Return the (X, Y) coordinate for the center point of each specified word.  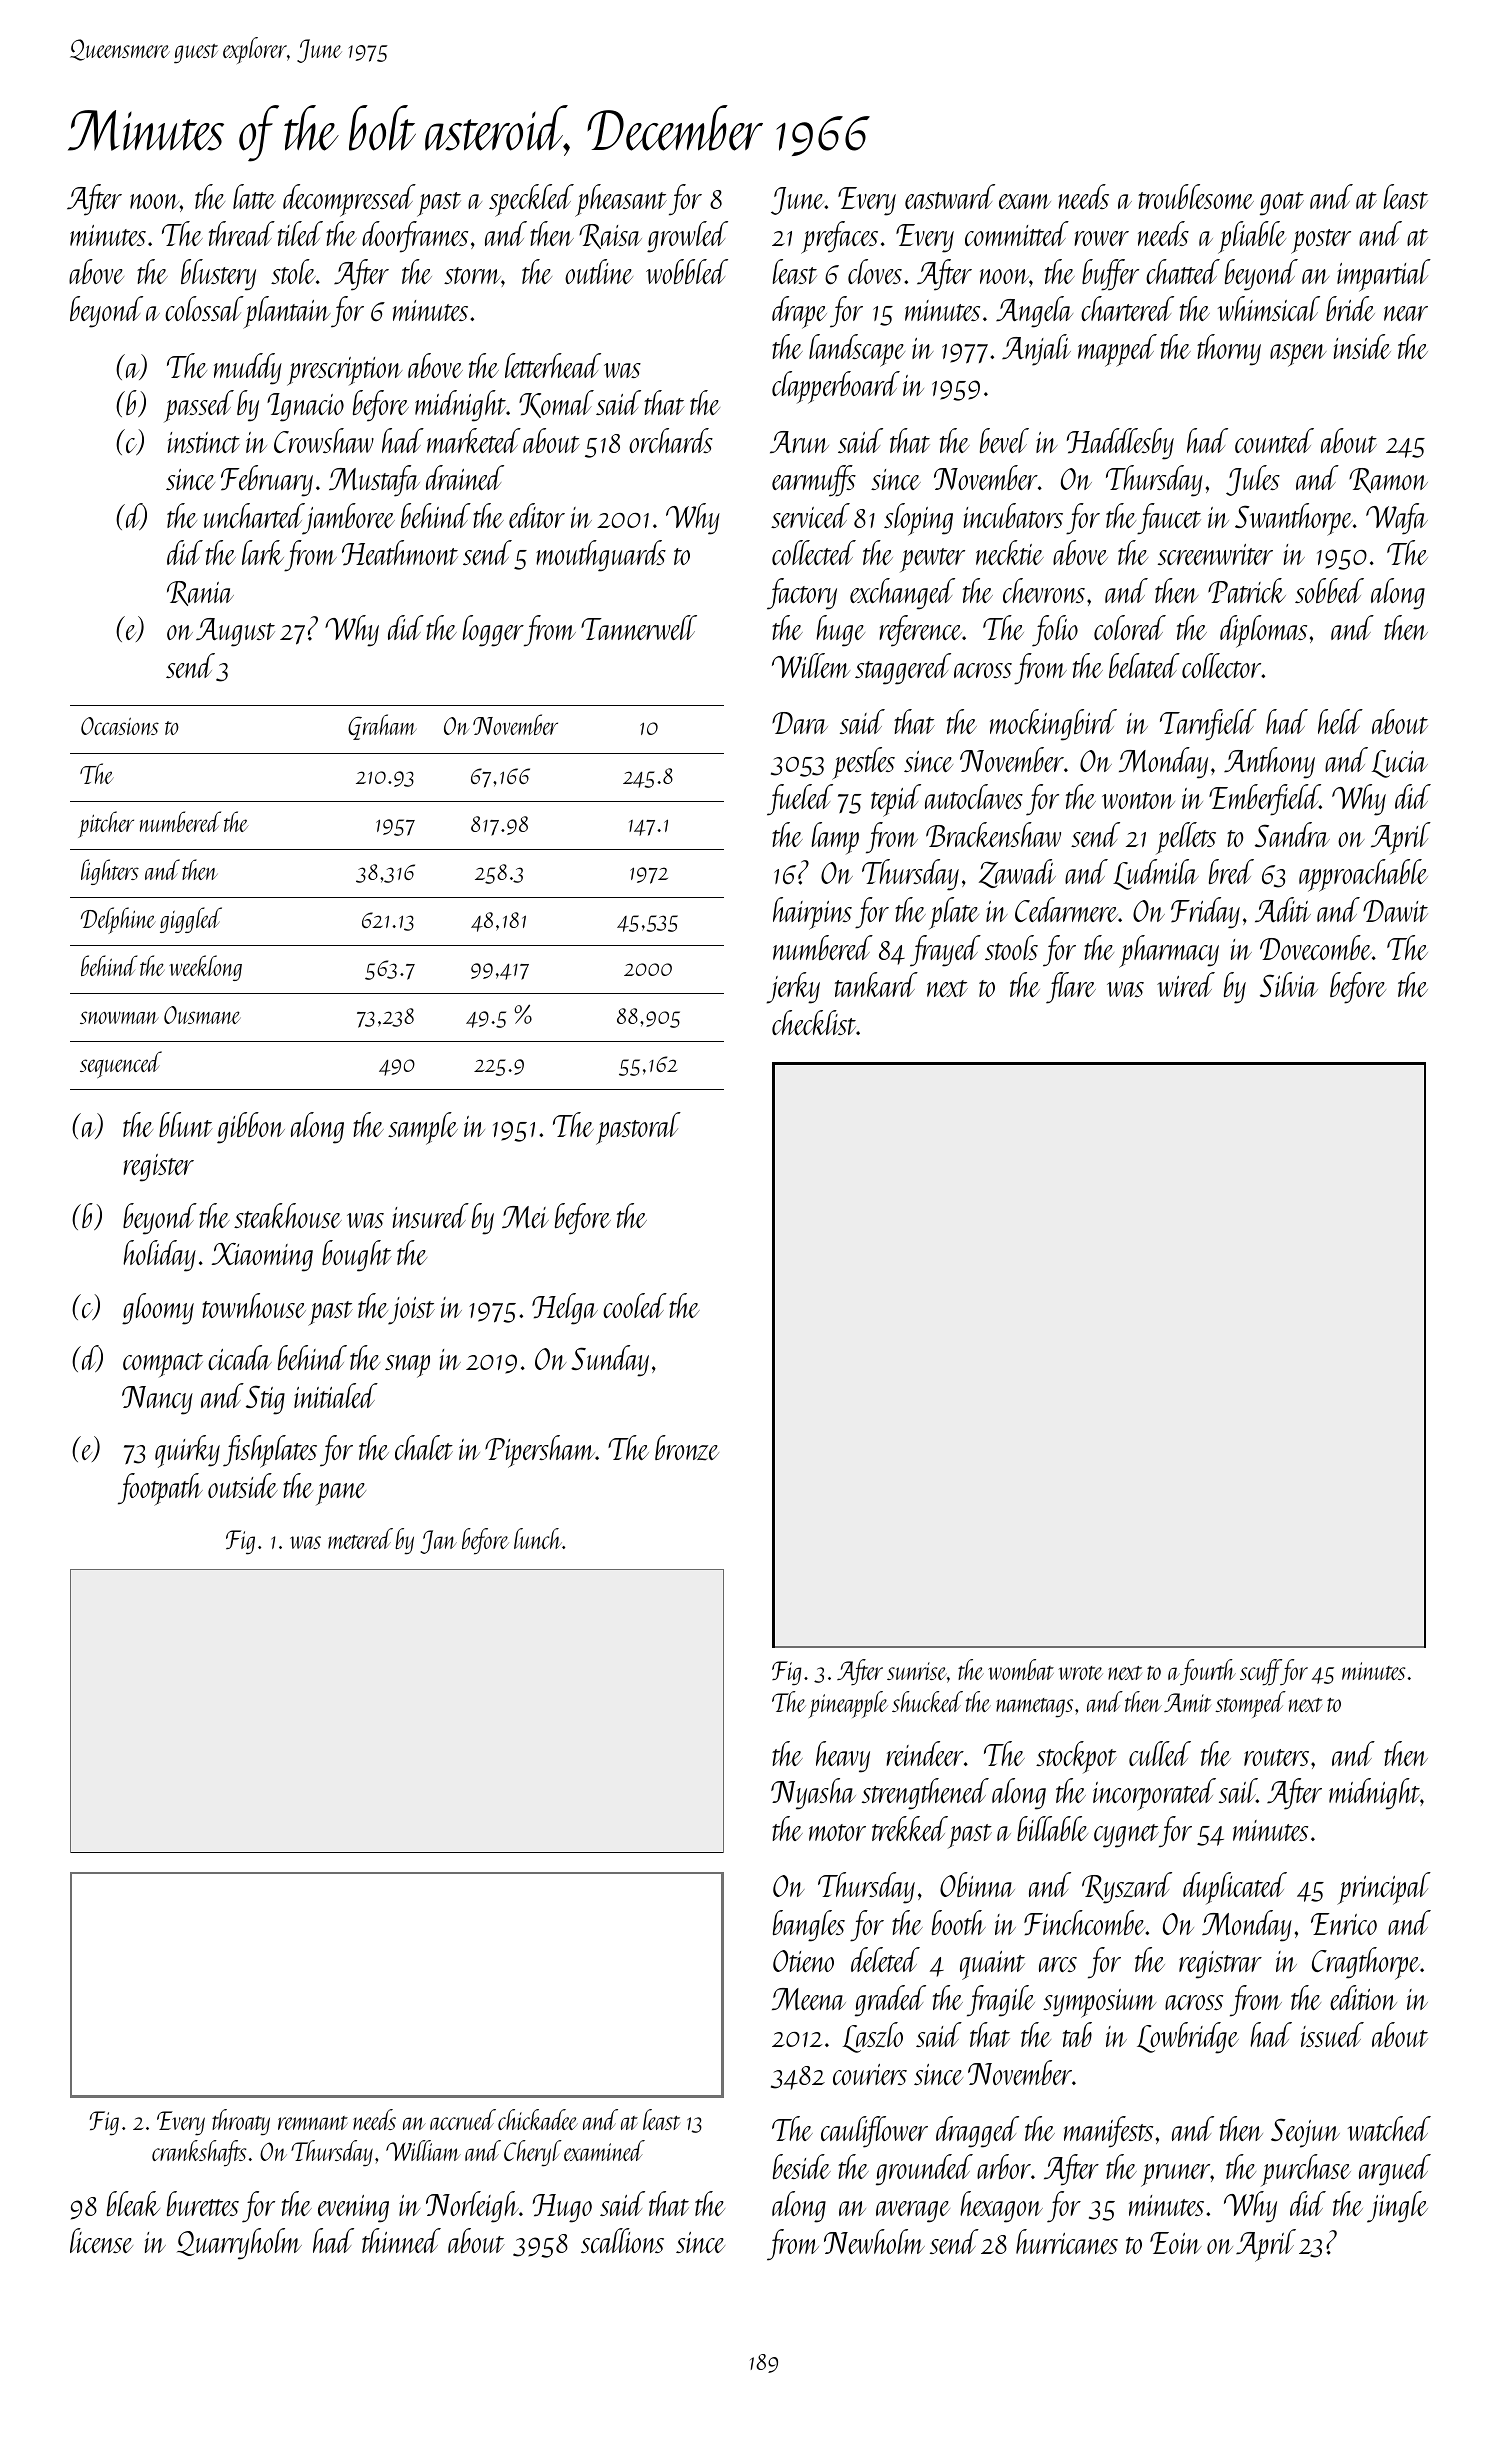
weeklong (205, 968)
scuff (1260, 1672)
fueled (800, 800)
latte (254, 196)
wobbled (687, 271)
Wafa (1397, 519)
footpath (160, 1489)
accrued (463, 2119)
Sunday (610, 1361)
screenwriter (1215, 554)
